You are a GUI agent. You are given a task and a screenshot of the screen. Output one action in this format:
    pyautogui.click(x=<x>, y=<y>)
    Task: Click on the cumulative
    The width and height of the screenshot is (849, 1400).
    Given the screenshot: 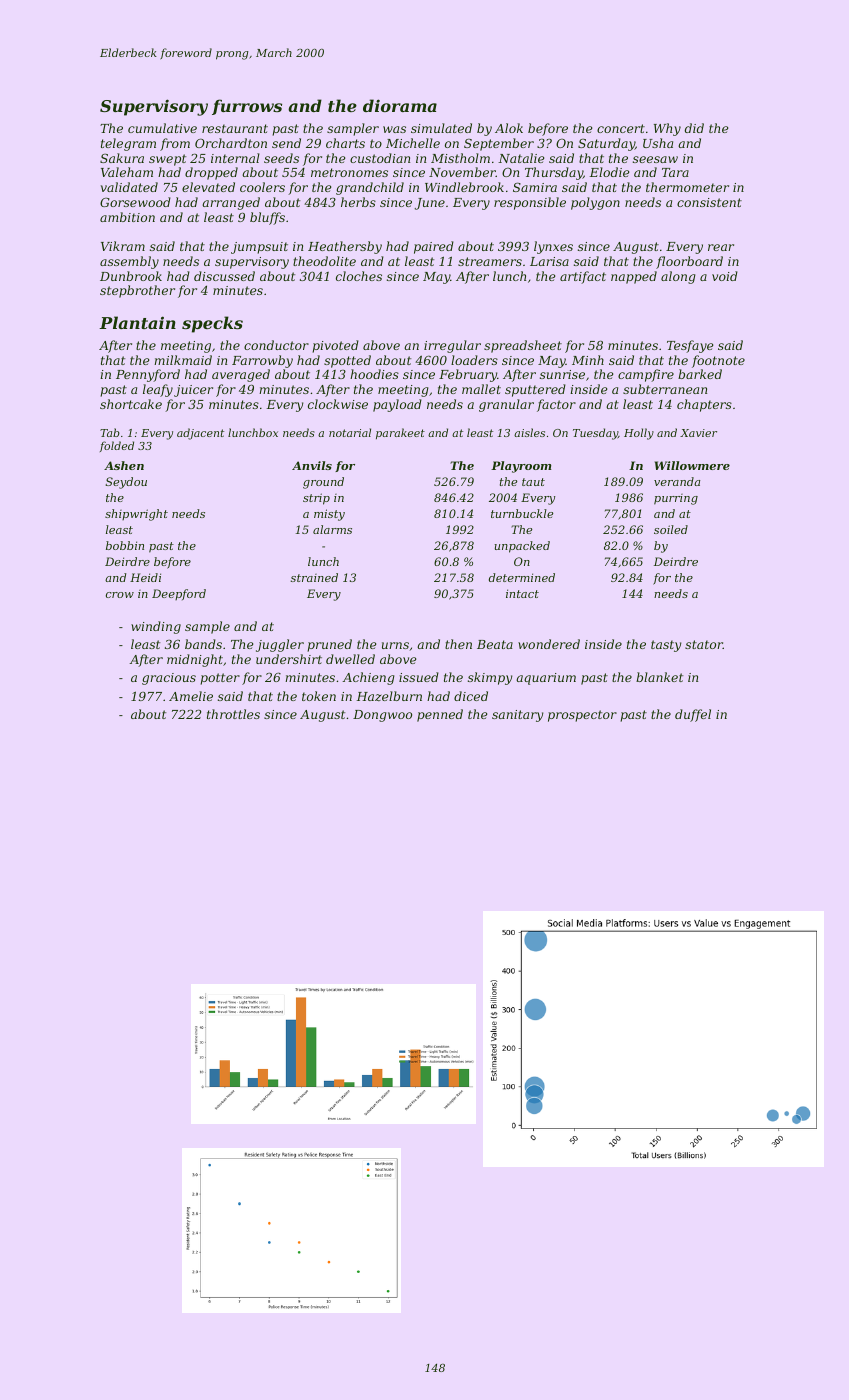 What is the action you would take?
    pyautogui.click(x=162, y=128)
